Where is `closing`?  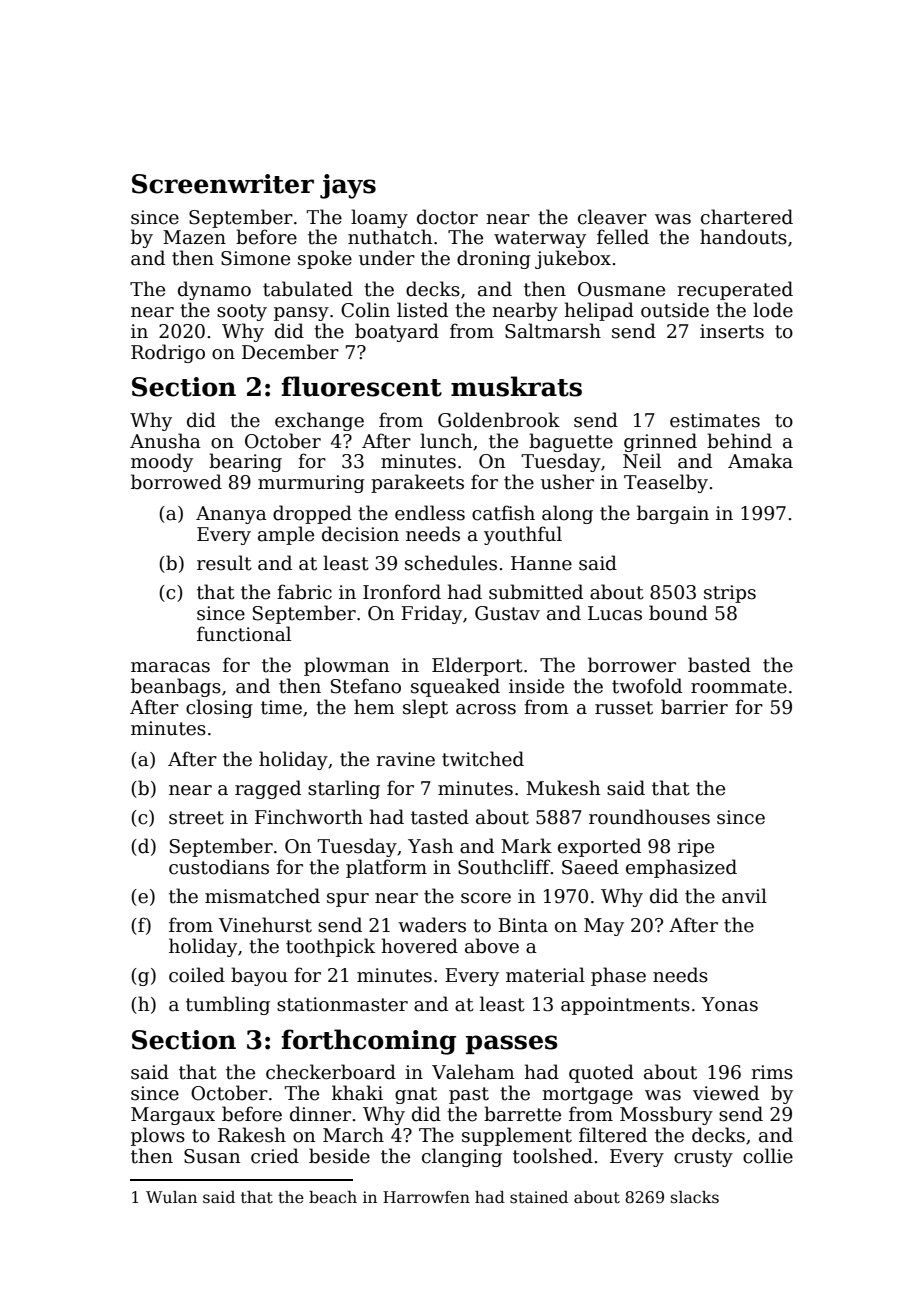
closing is located at coordinates (219, 708).
